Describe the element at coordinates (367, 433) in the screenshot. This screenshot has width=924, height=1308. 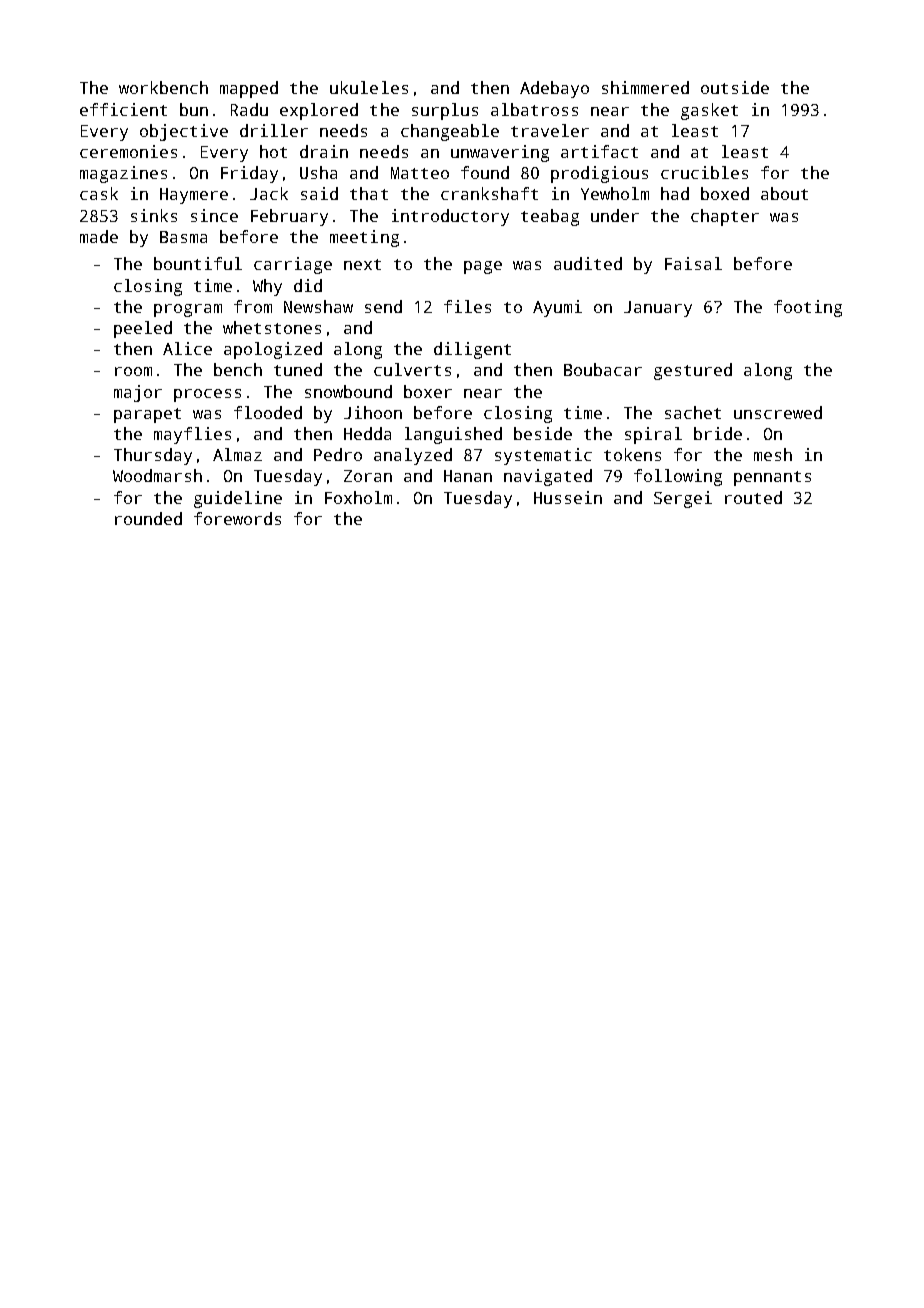
I see `Hedda` at that location.
